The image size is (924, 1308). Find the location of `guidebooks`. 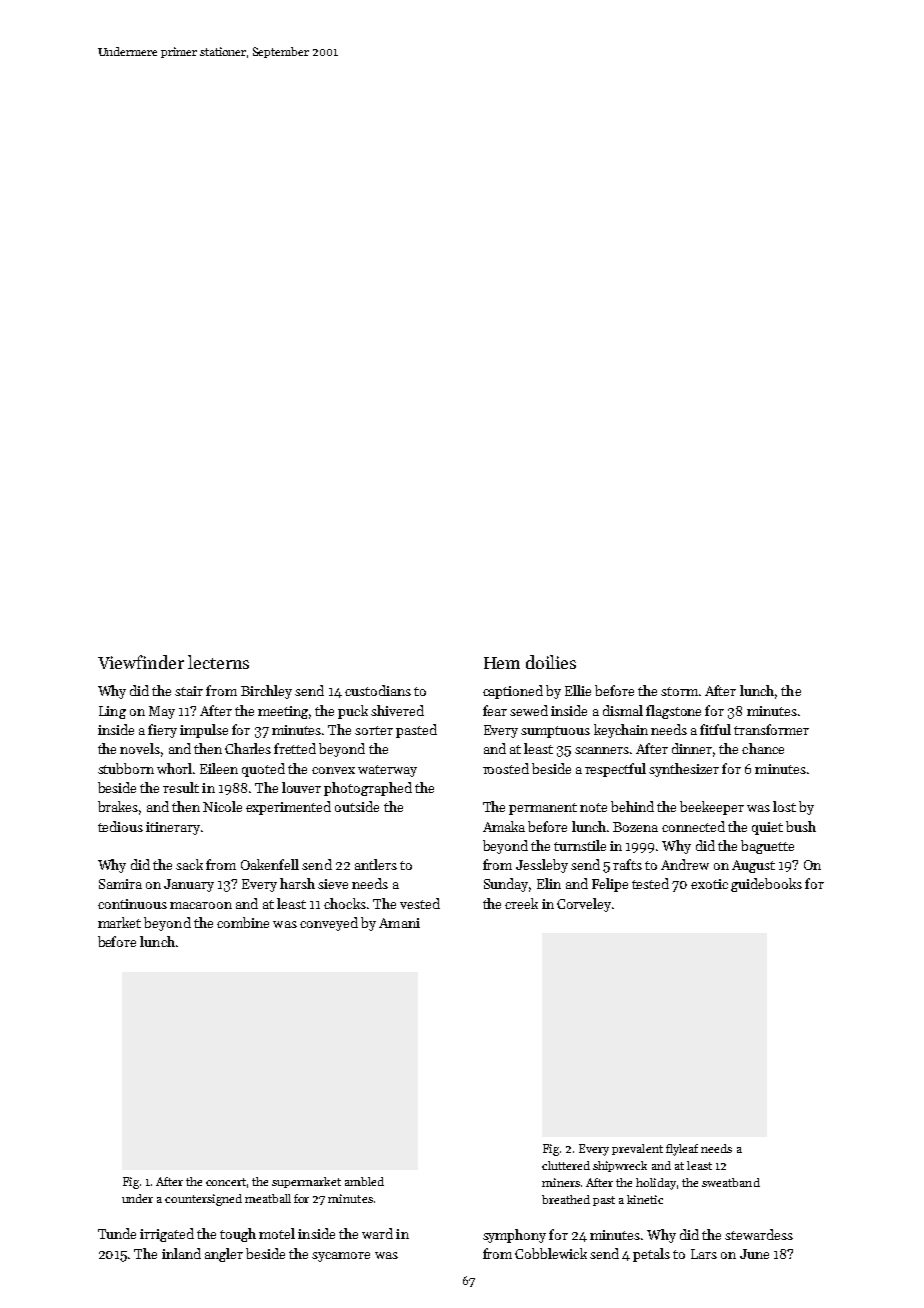

guidebooks is located at coordinates (766, 885).
